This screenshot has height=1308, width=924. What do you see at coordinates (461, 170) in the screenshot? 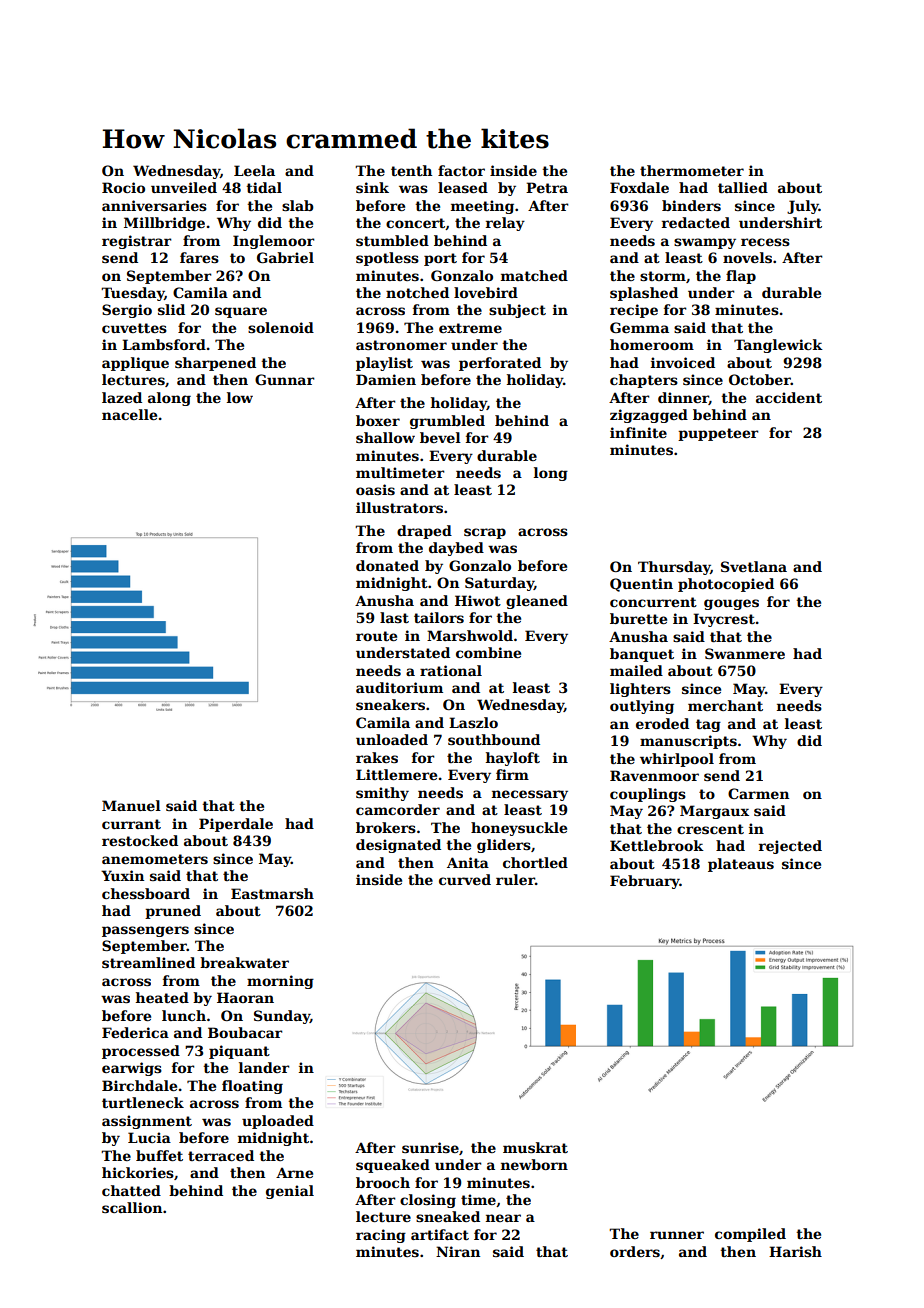
I see `factor` at bounding box center [461, 170].
